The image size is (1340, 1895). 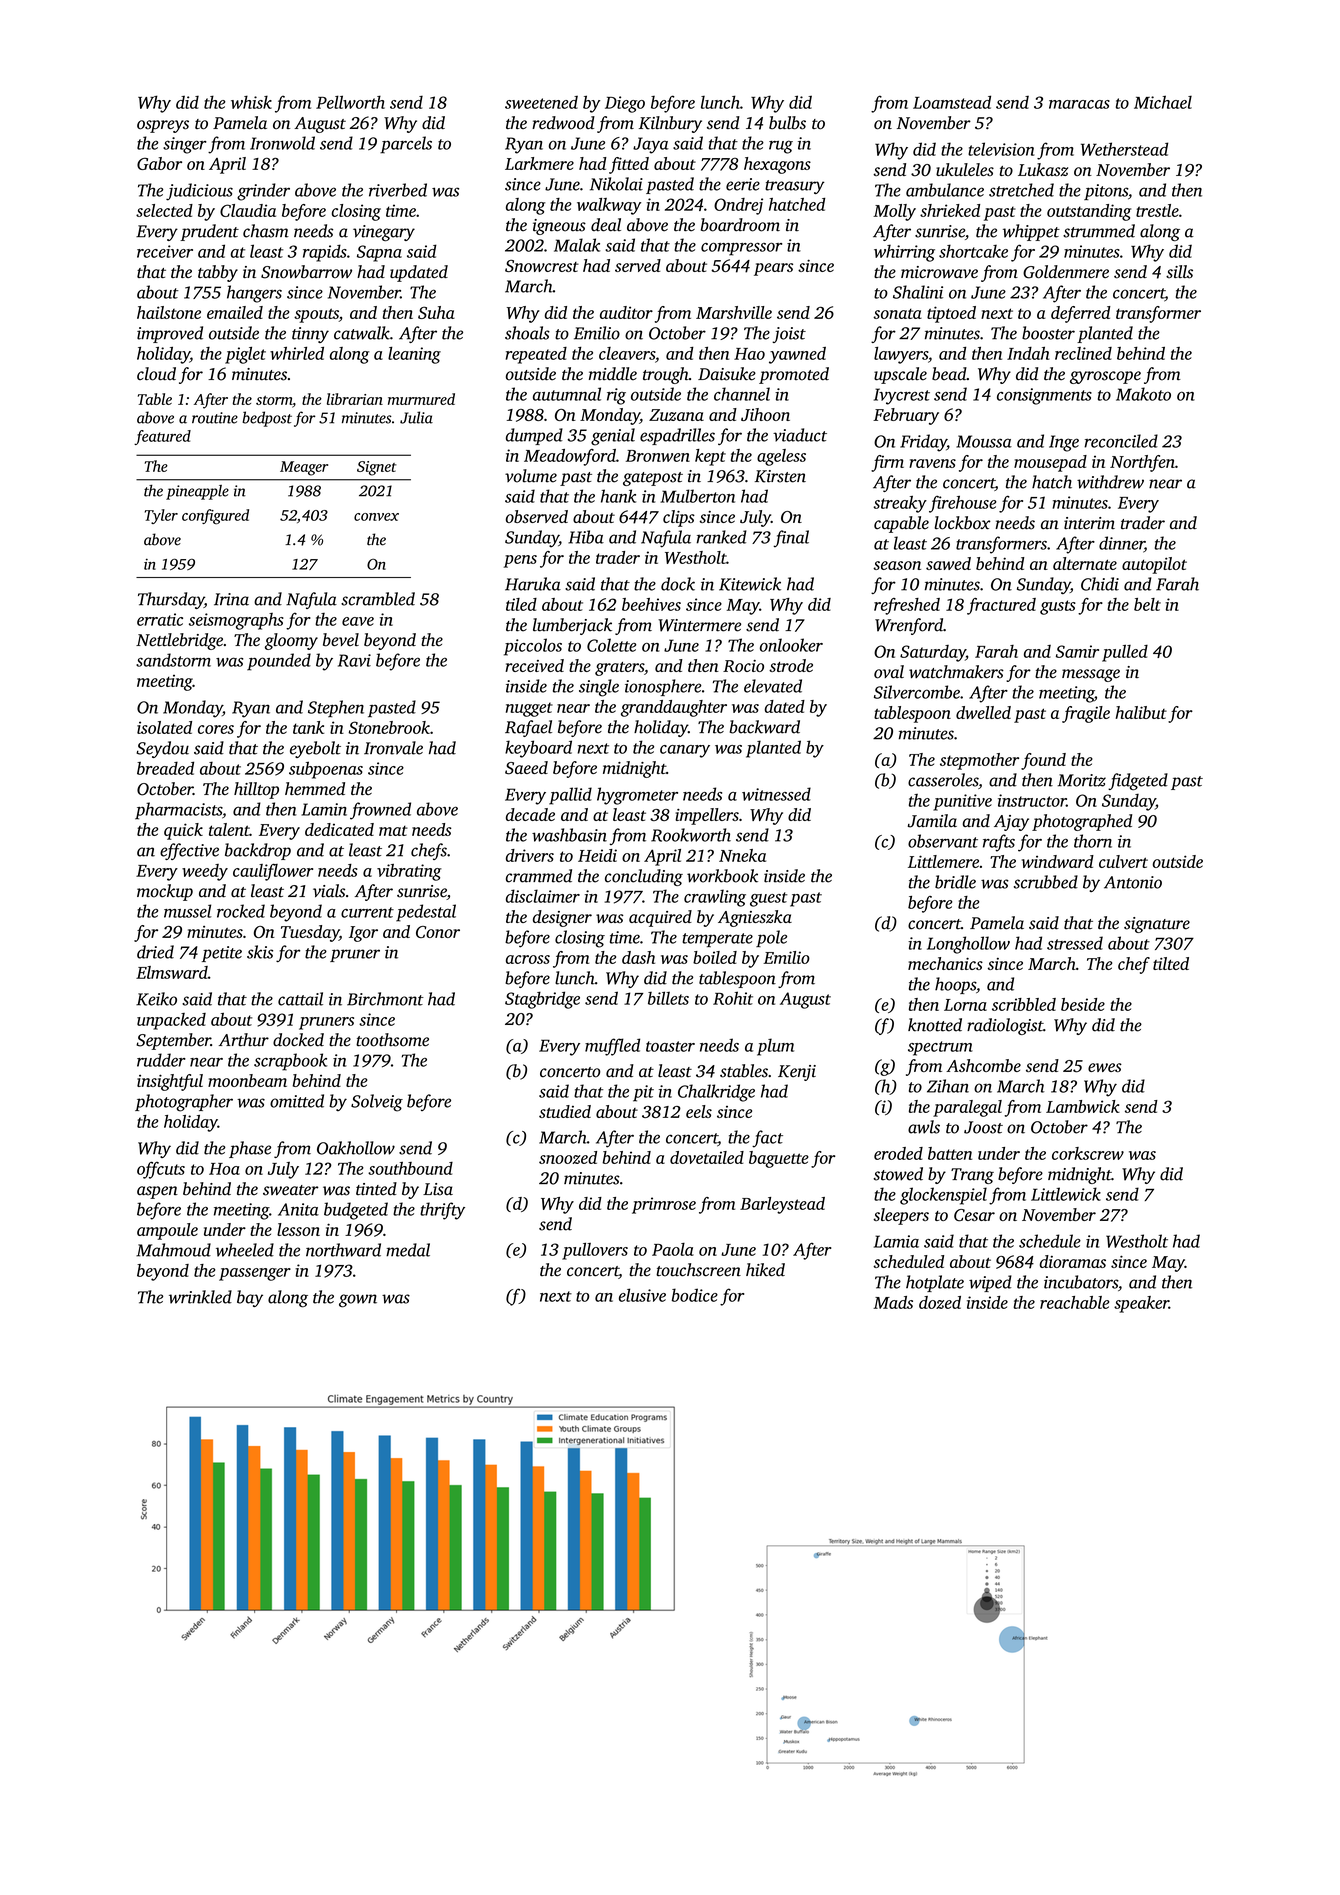 What do you see at coordinates (393, 748) in the screenshot?
I see `Ironvale` at bounding box center [393, 748].
